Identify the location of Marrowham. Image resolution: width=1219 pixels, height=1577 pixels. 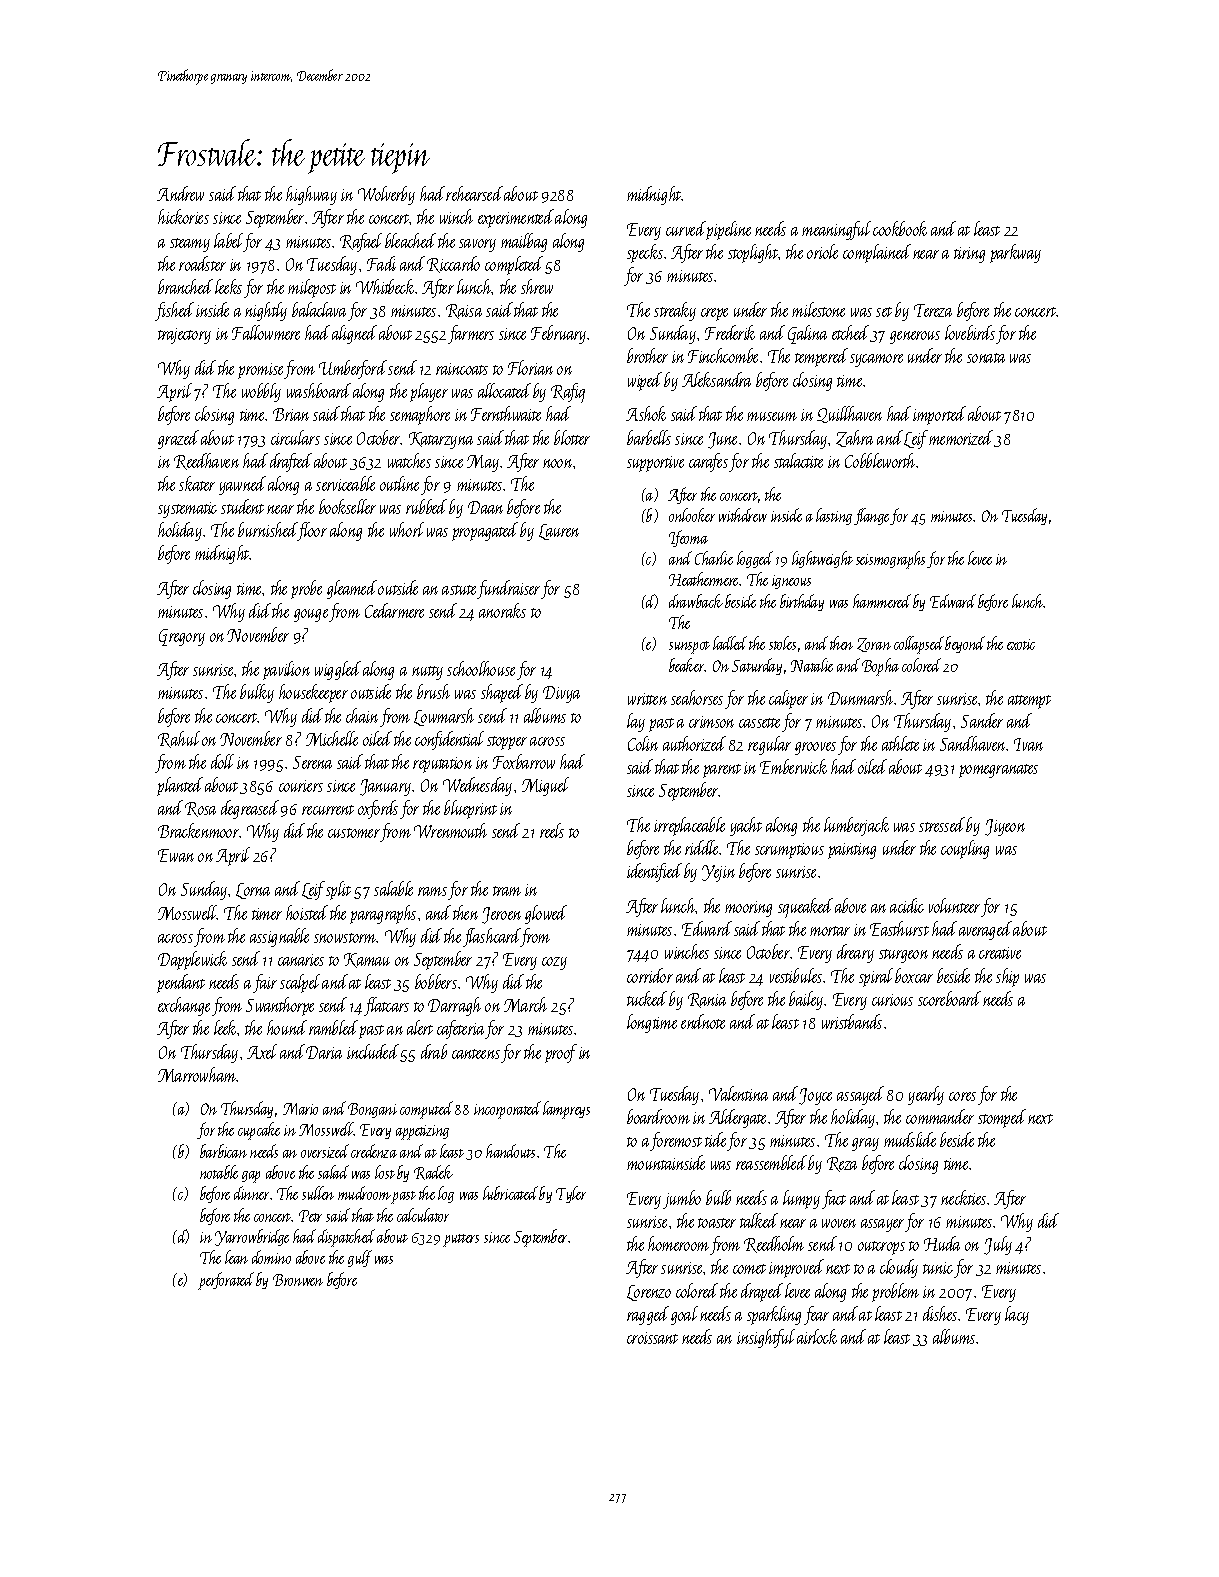
(197, 1074).
